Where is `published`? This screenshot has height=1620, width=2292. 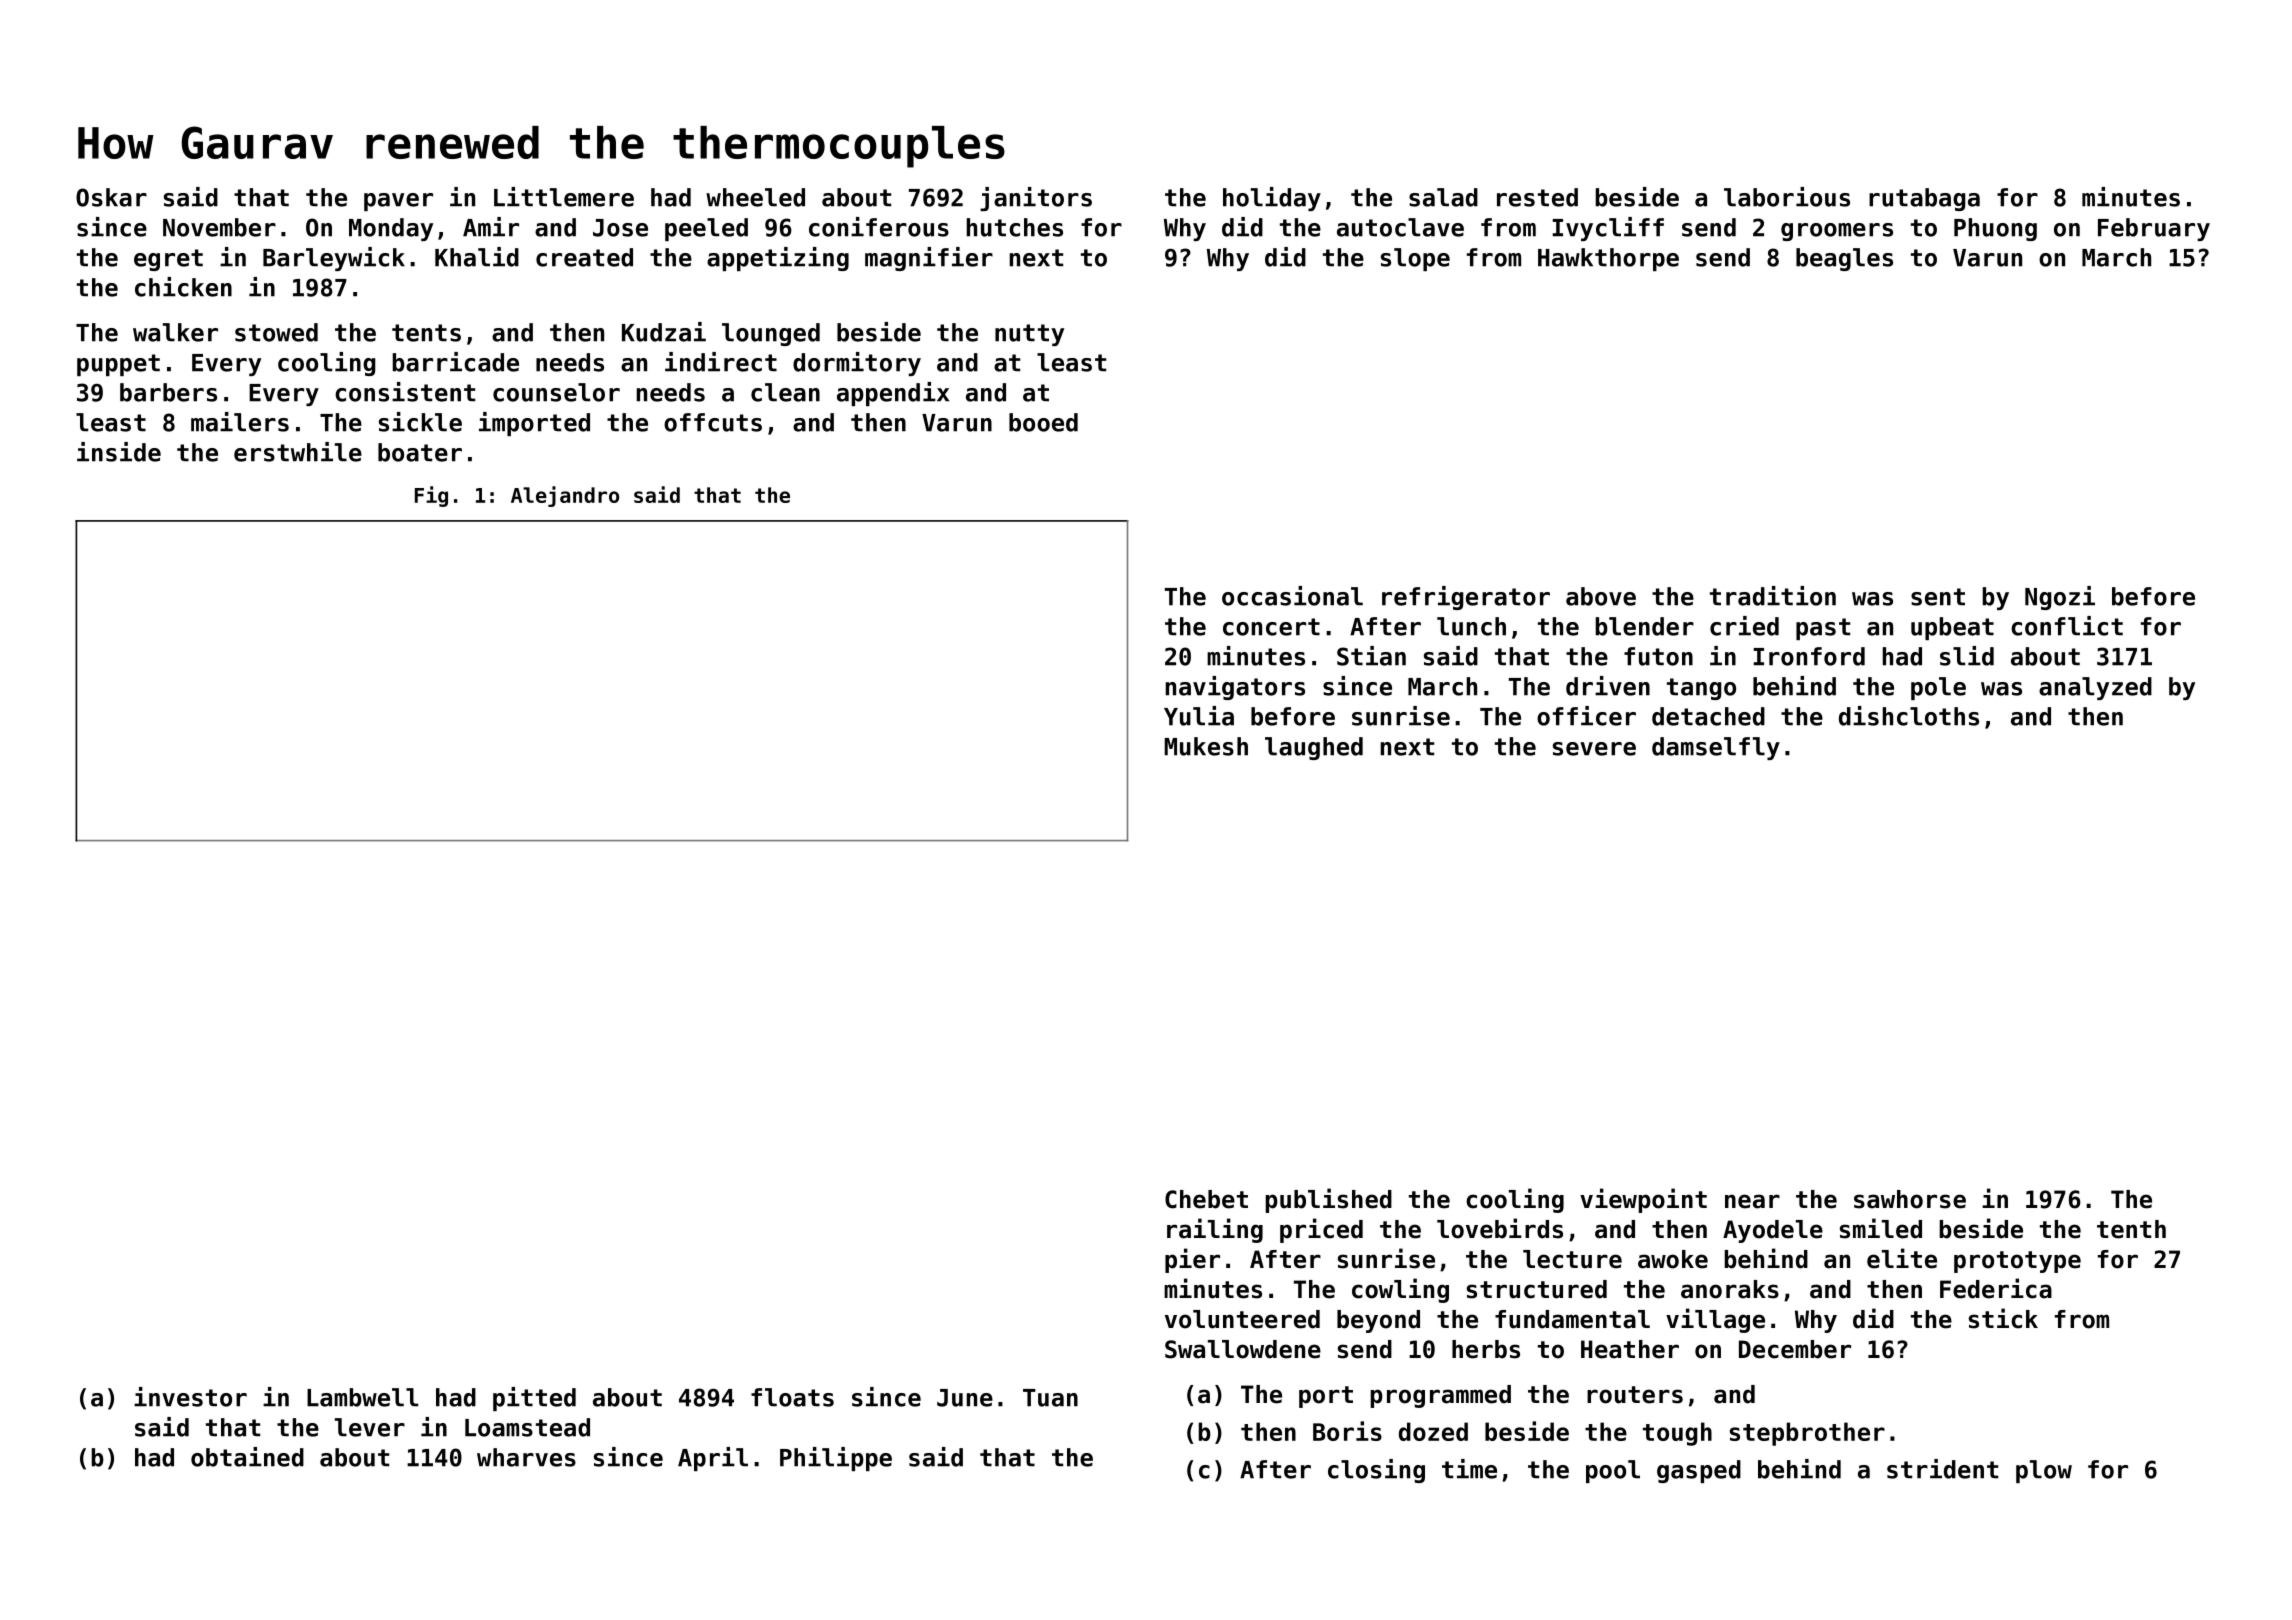 published is located at coordinates (1328, 1200).
